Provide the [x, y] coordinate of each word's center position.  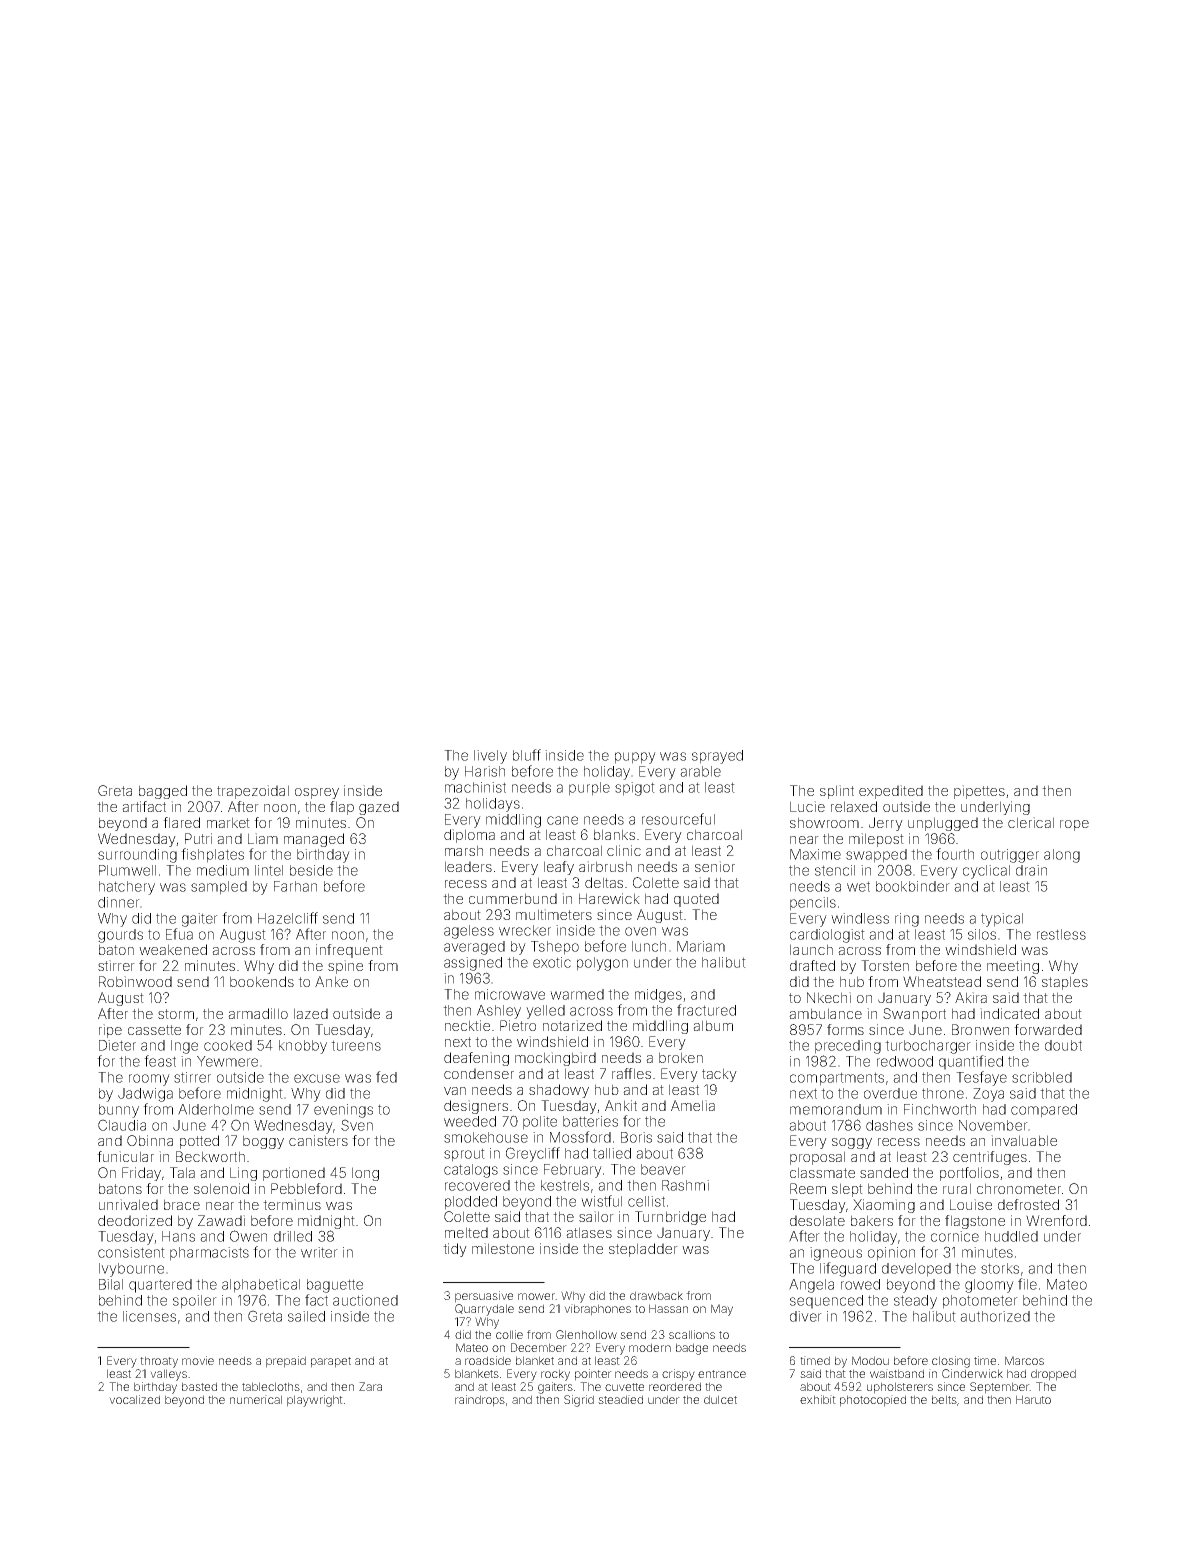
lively [490, 757]
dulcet [720, 1399]
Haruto [1033, 1399]
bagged [163, 792]
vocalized [134, 1399]
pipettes [979, 792]
